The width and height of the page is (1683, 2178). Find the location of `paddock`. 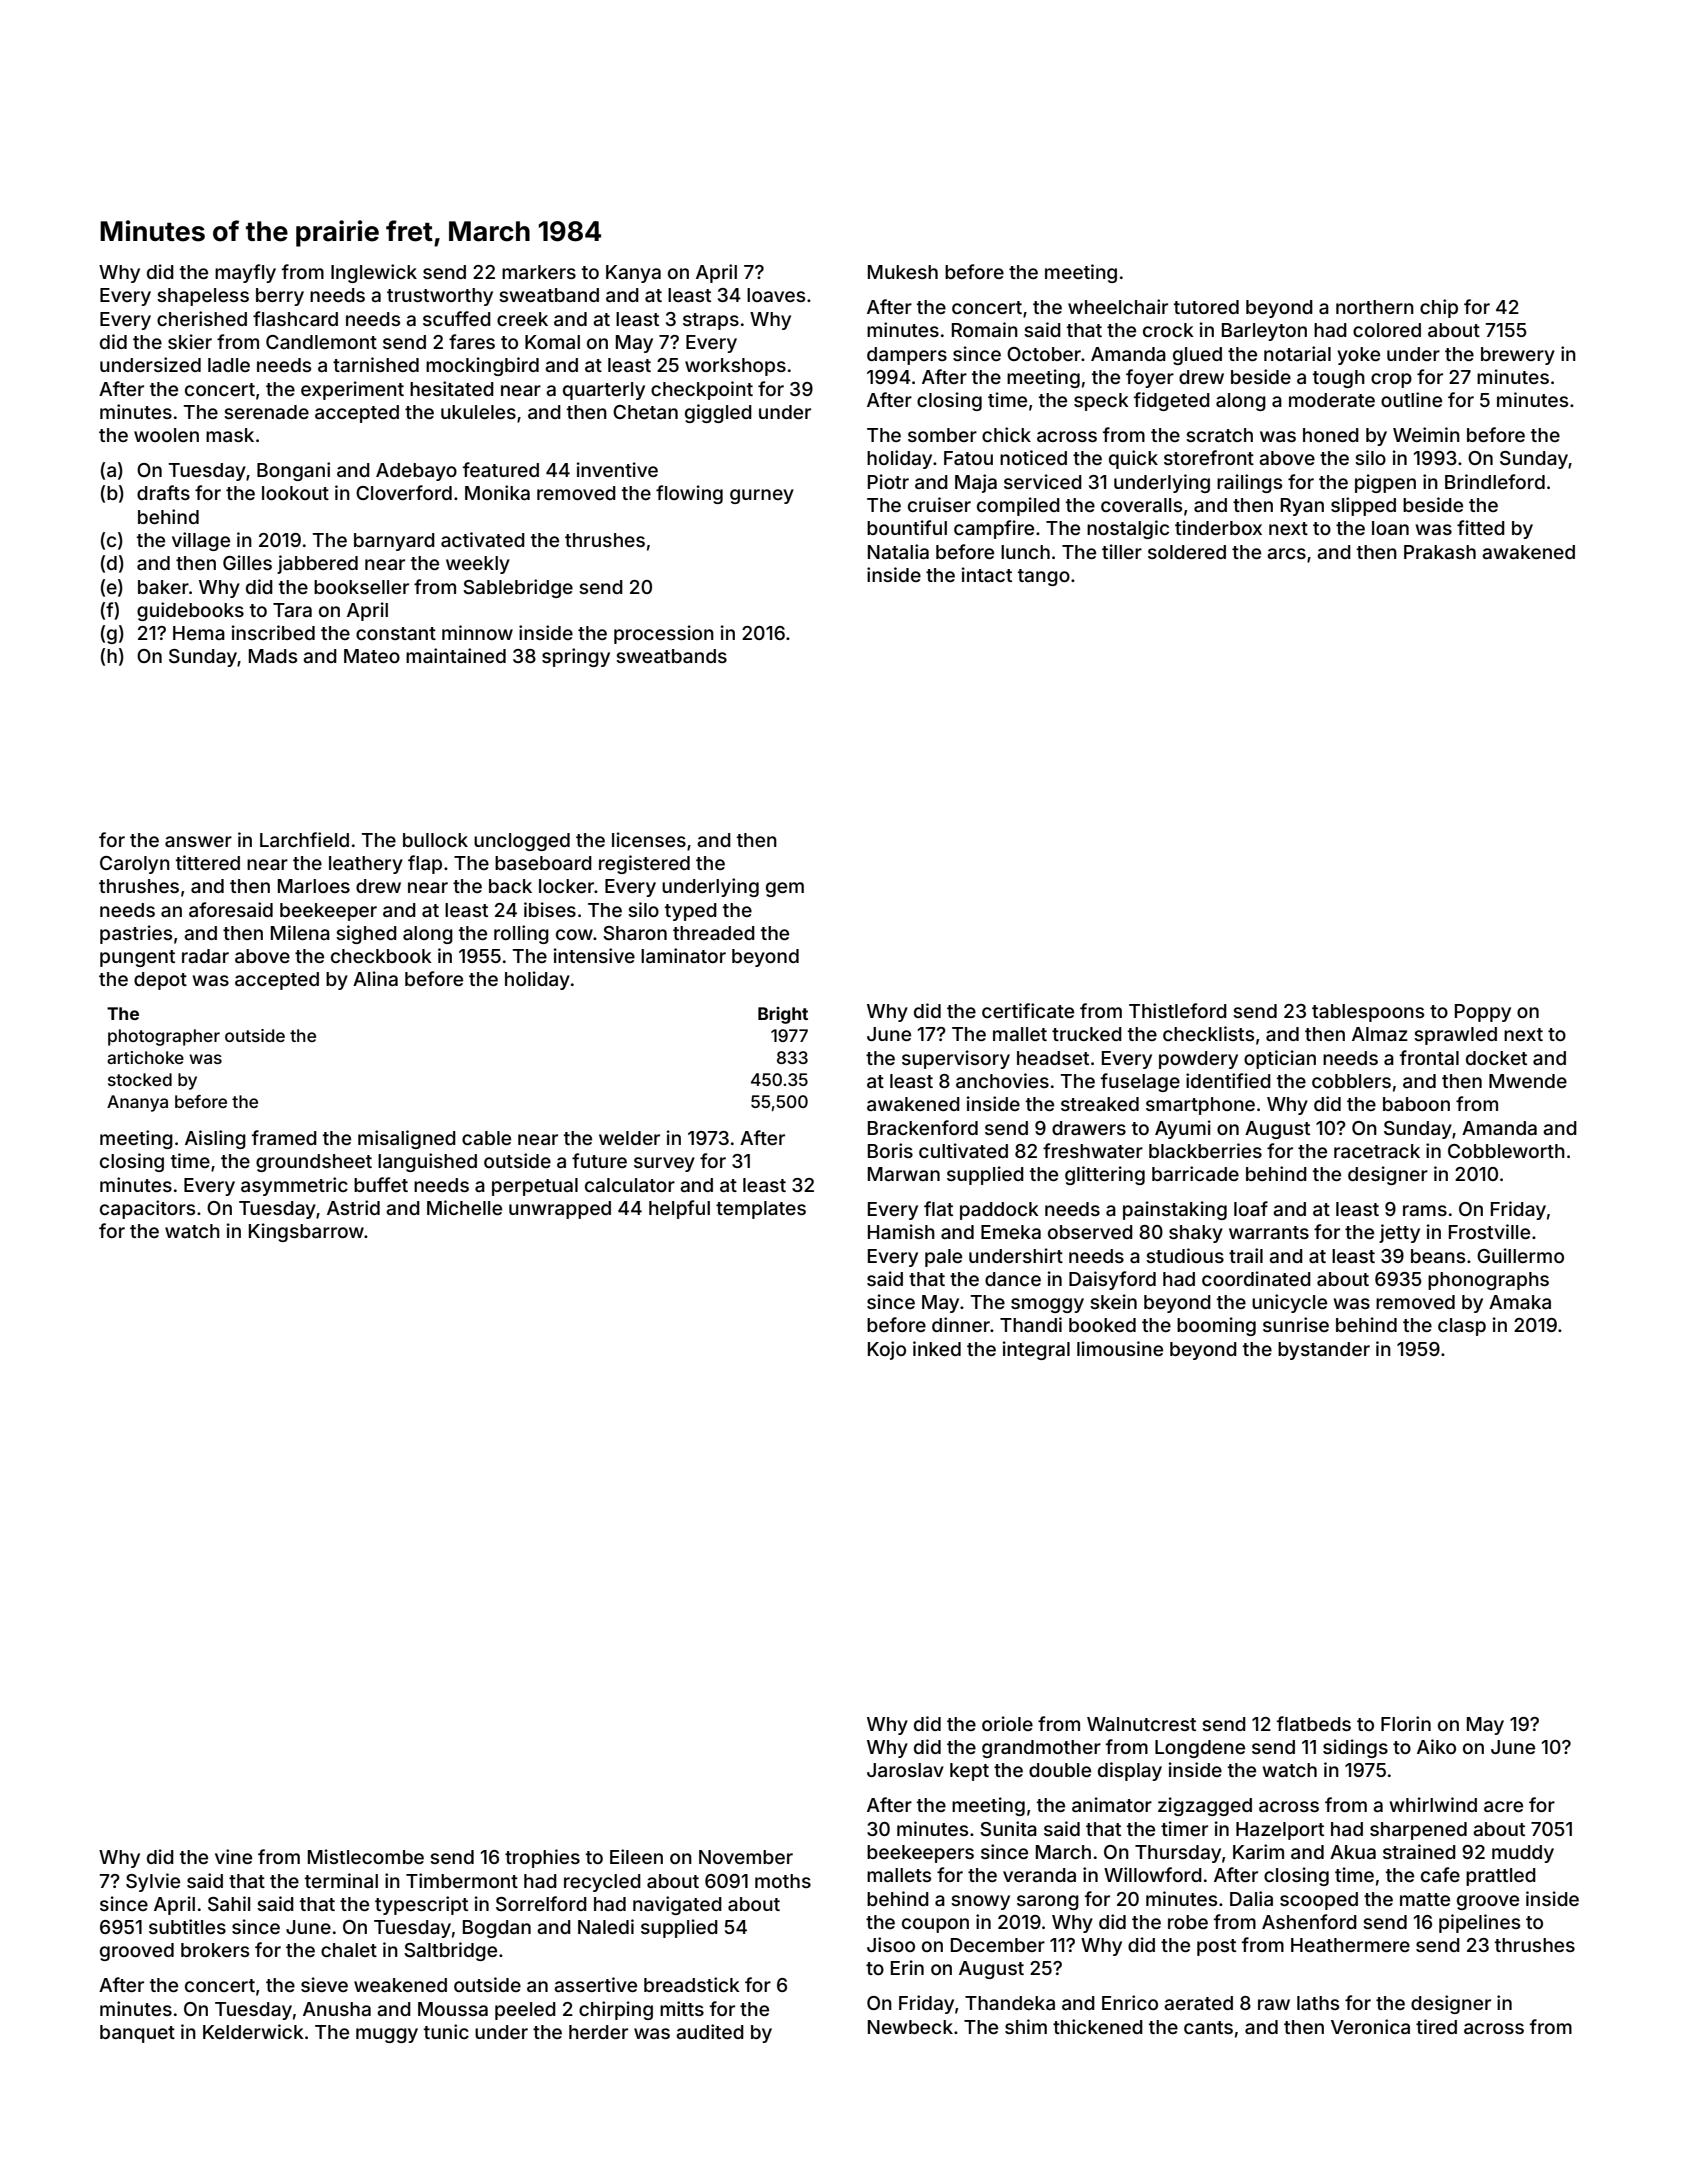

paddock is located at coordinates (999, 1211).
